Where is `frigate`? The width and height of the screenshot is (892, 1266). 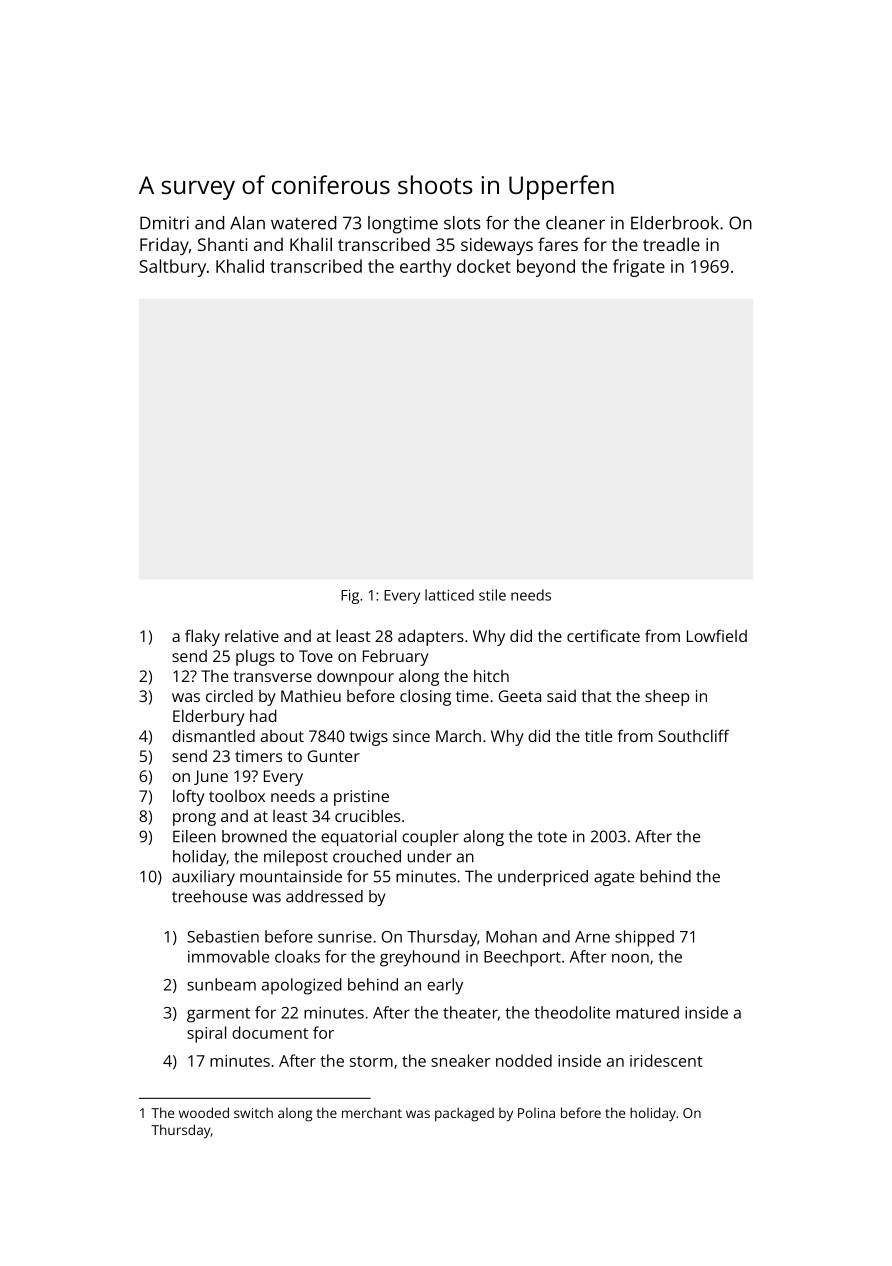 frigate is located at coordinates (639, 268).
